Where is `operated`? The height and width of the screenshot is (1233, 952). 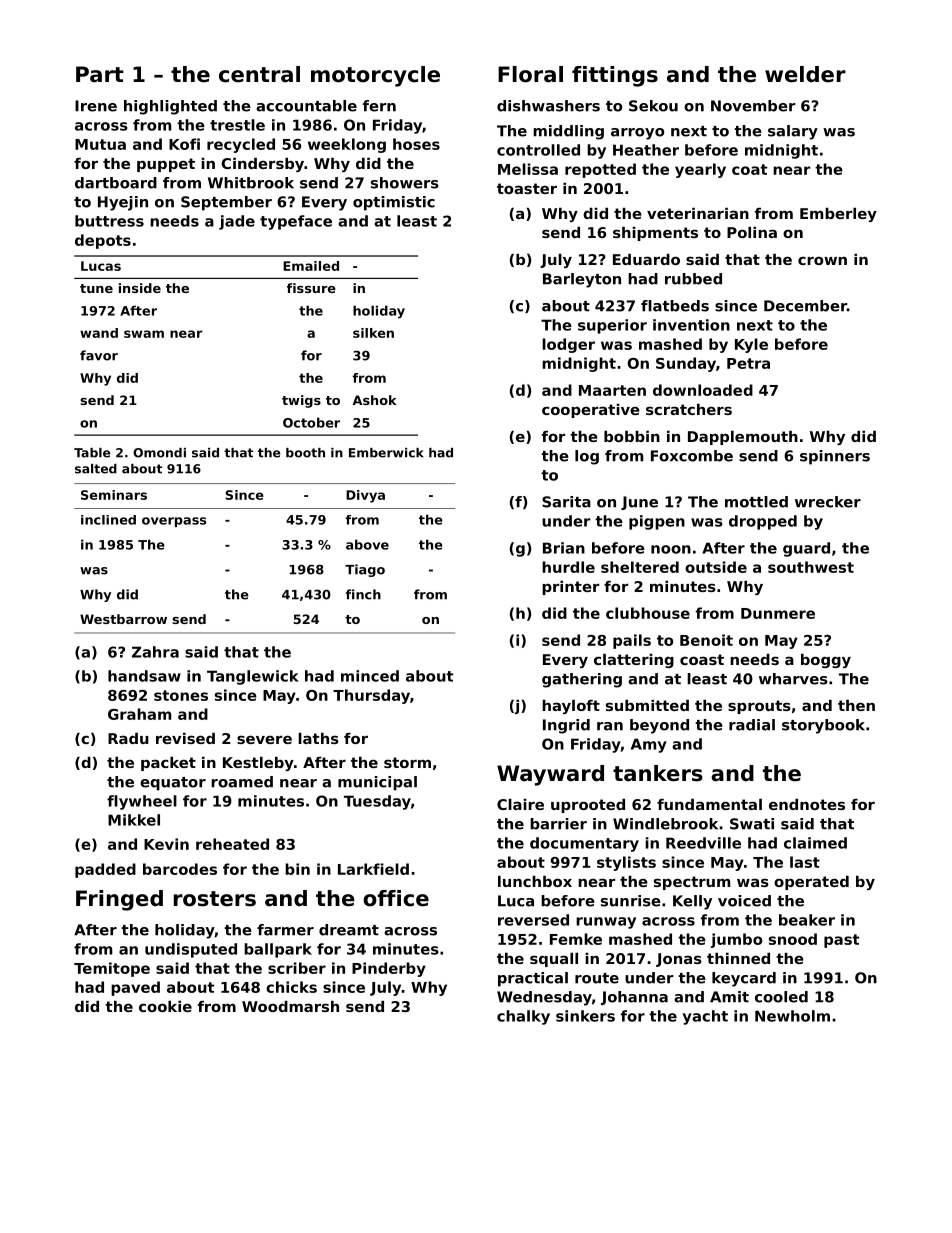
operated is located at coordinates (811, 883).
